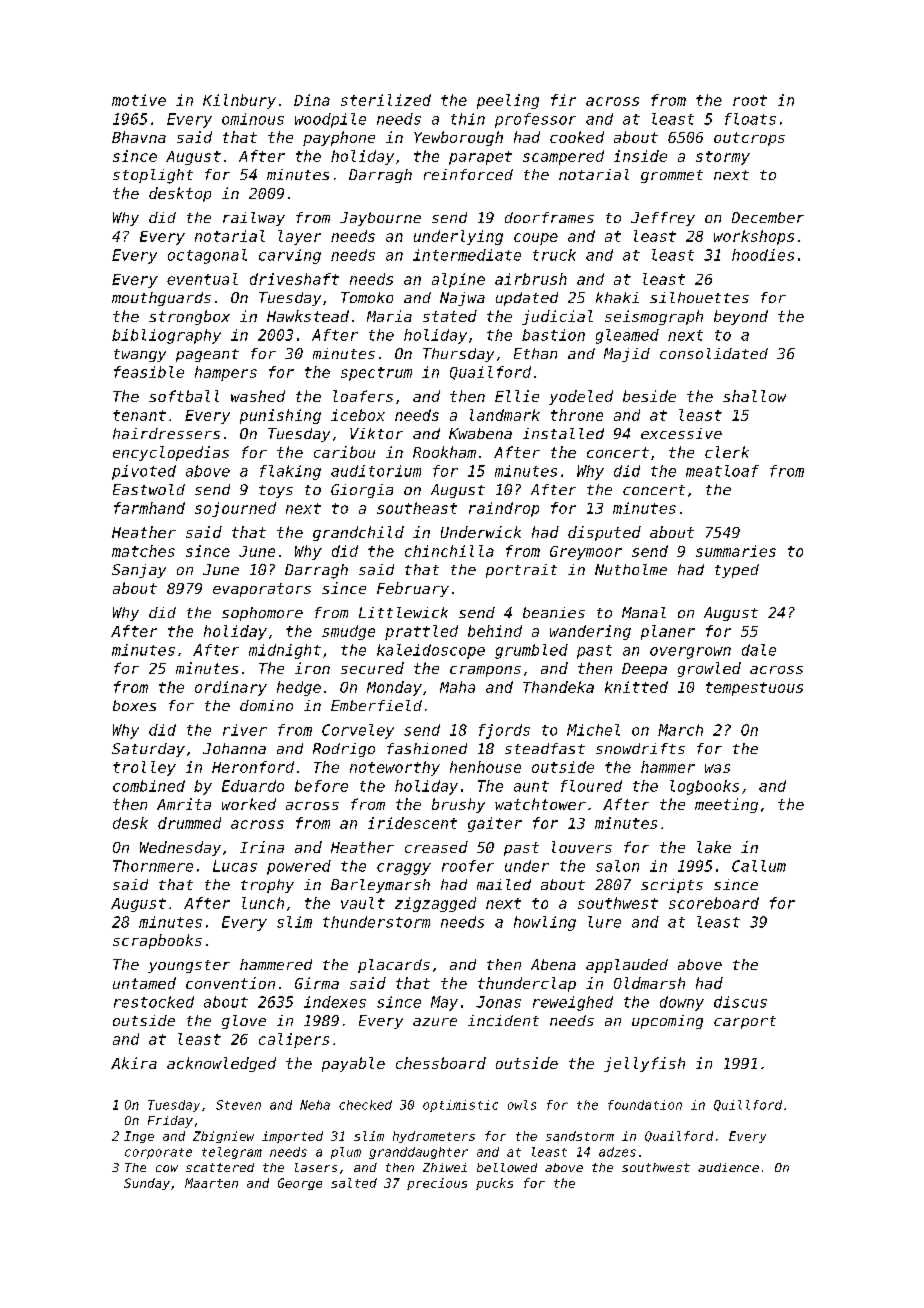 The image size is (924, 1308). Describe the element at coordinates (558, 687) in the document. I see `Thandeka` at that location.
